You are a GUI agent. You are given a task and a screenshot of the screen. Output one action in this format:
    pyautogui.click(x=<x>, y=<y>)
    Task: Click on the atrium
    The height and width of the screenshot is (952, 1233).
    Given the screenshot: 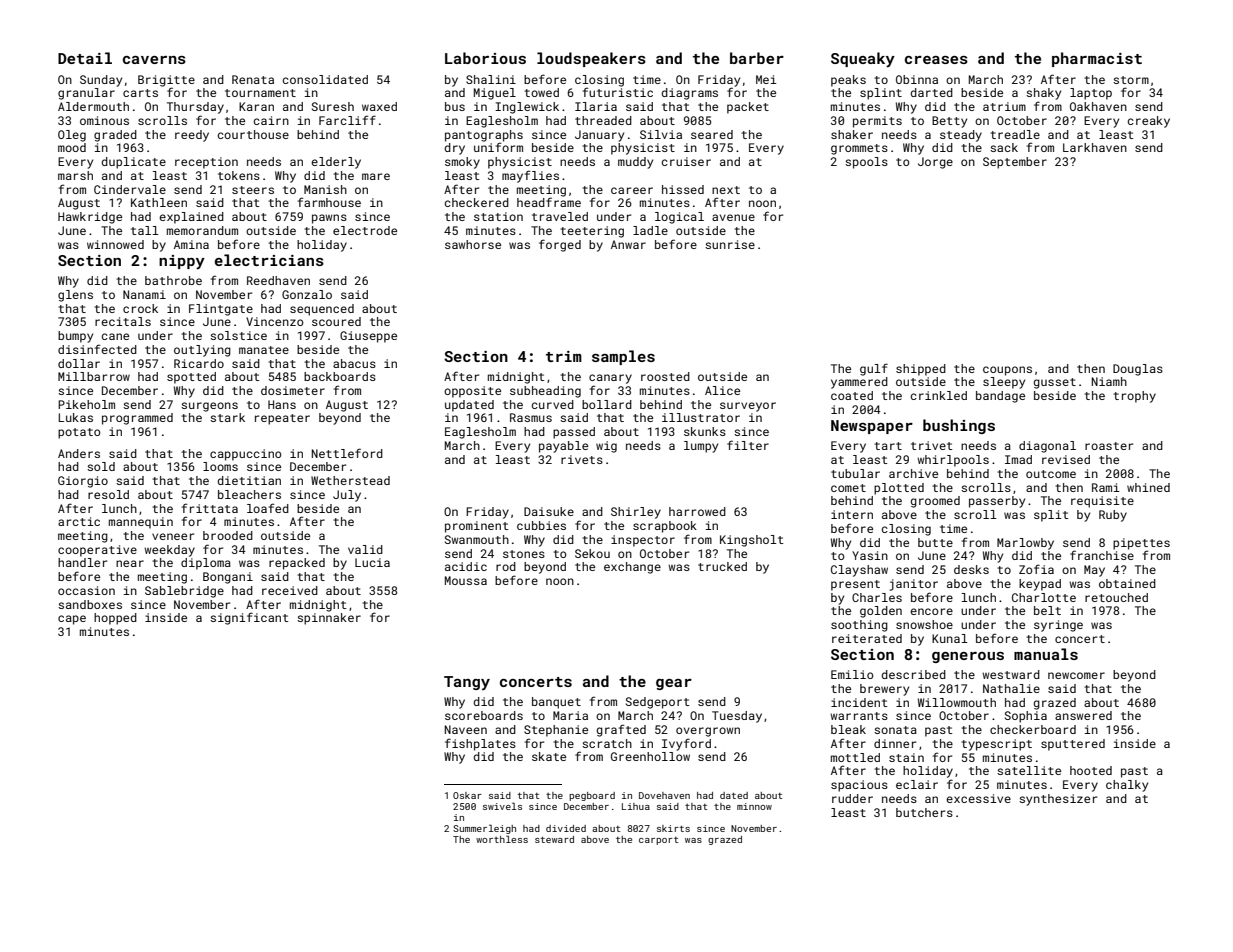 What is the action you would take?
    pyautogui.click(x=1004, y=106)
